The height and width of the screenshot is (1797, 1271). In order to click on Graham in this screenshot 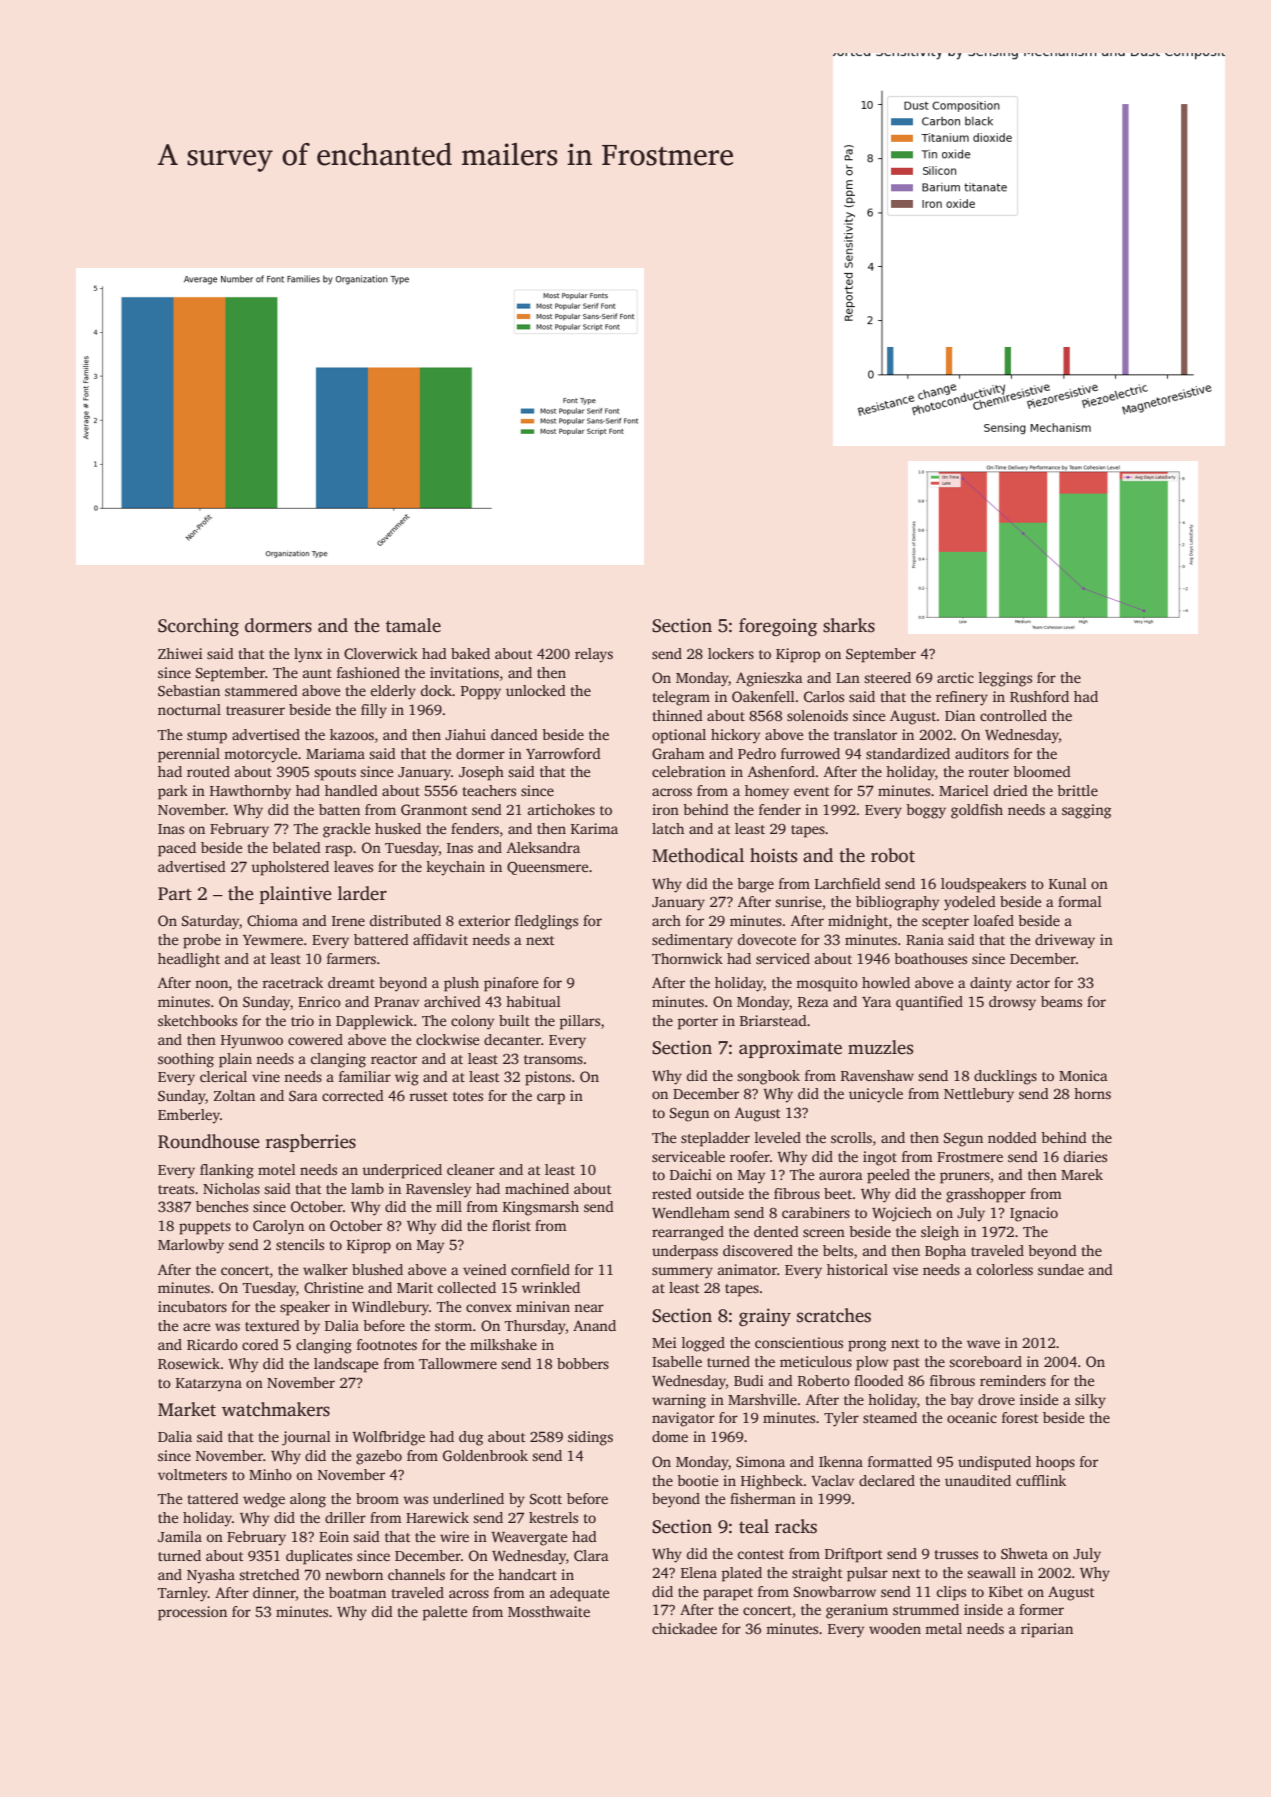, I will do `click(678, 753)`.
